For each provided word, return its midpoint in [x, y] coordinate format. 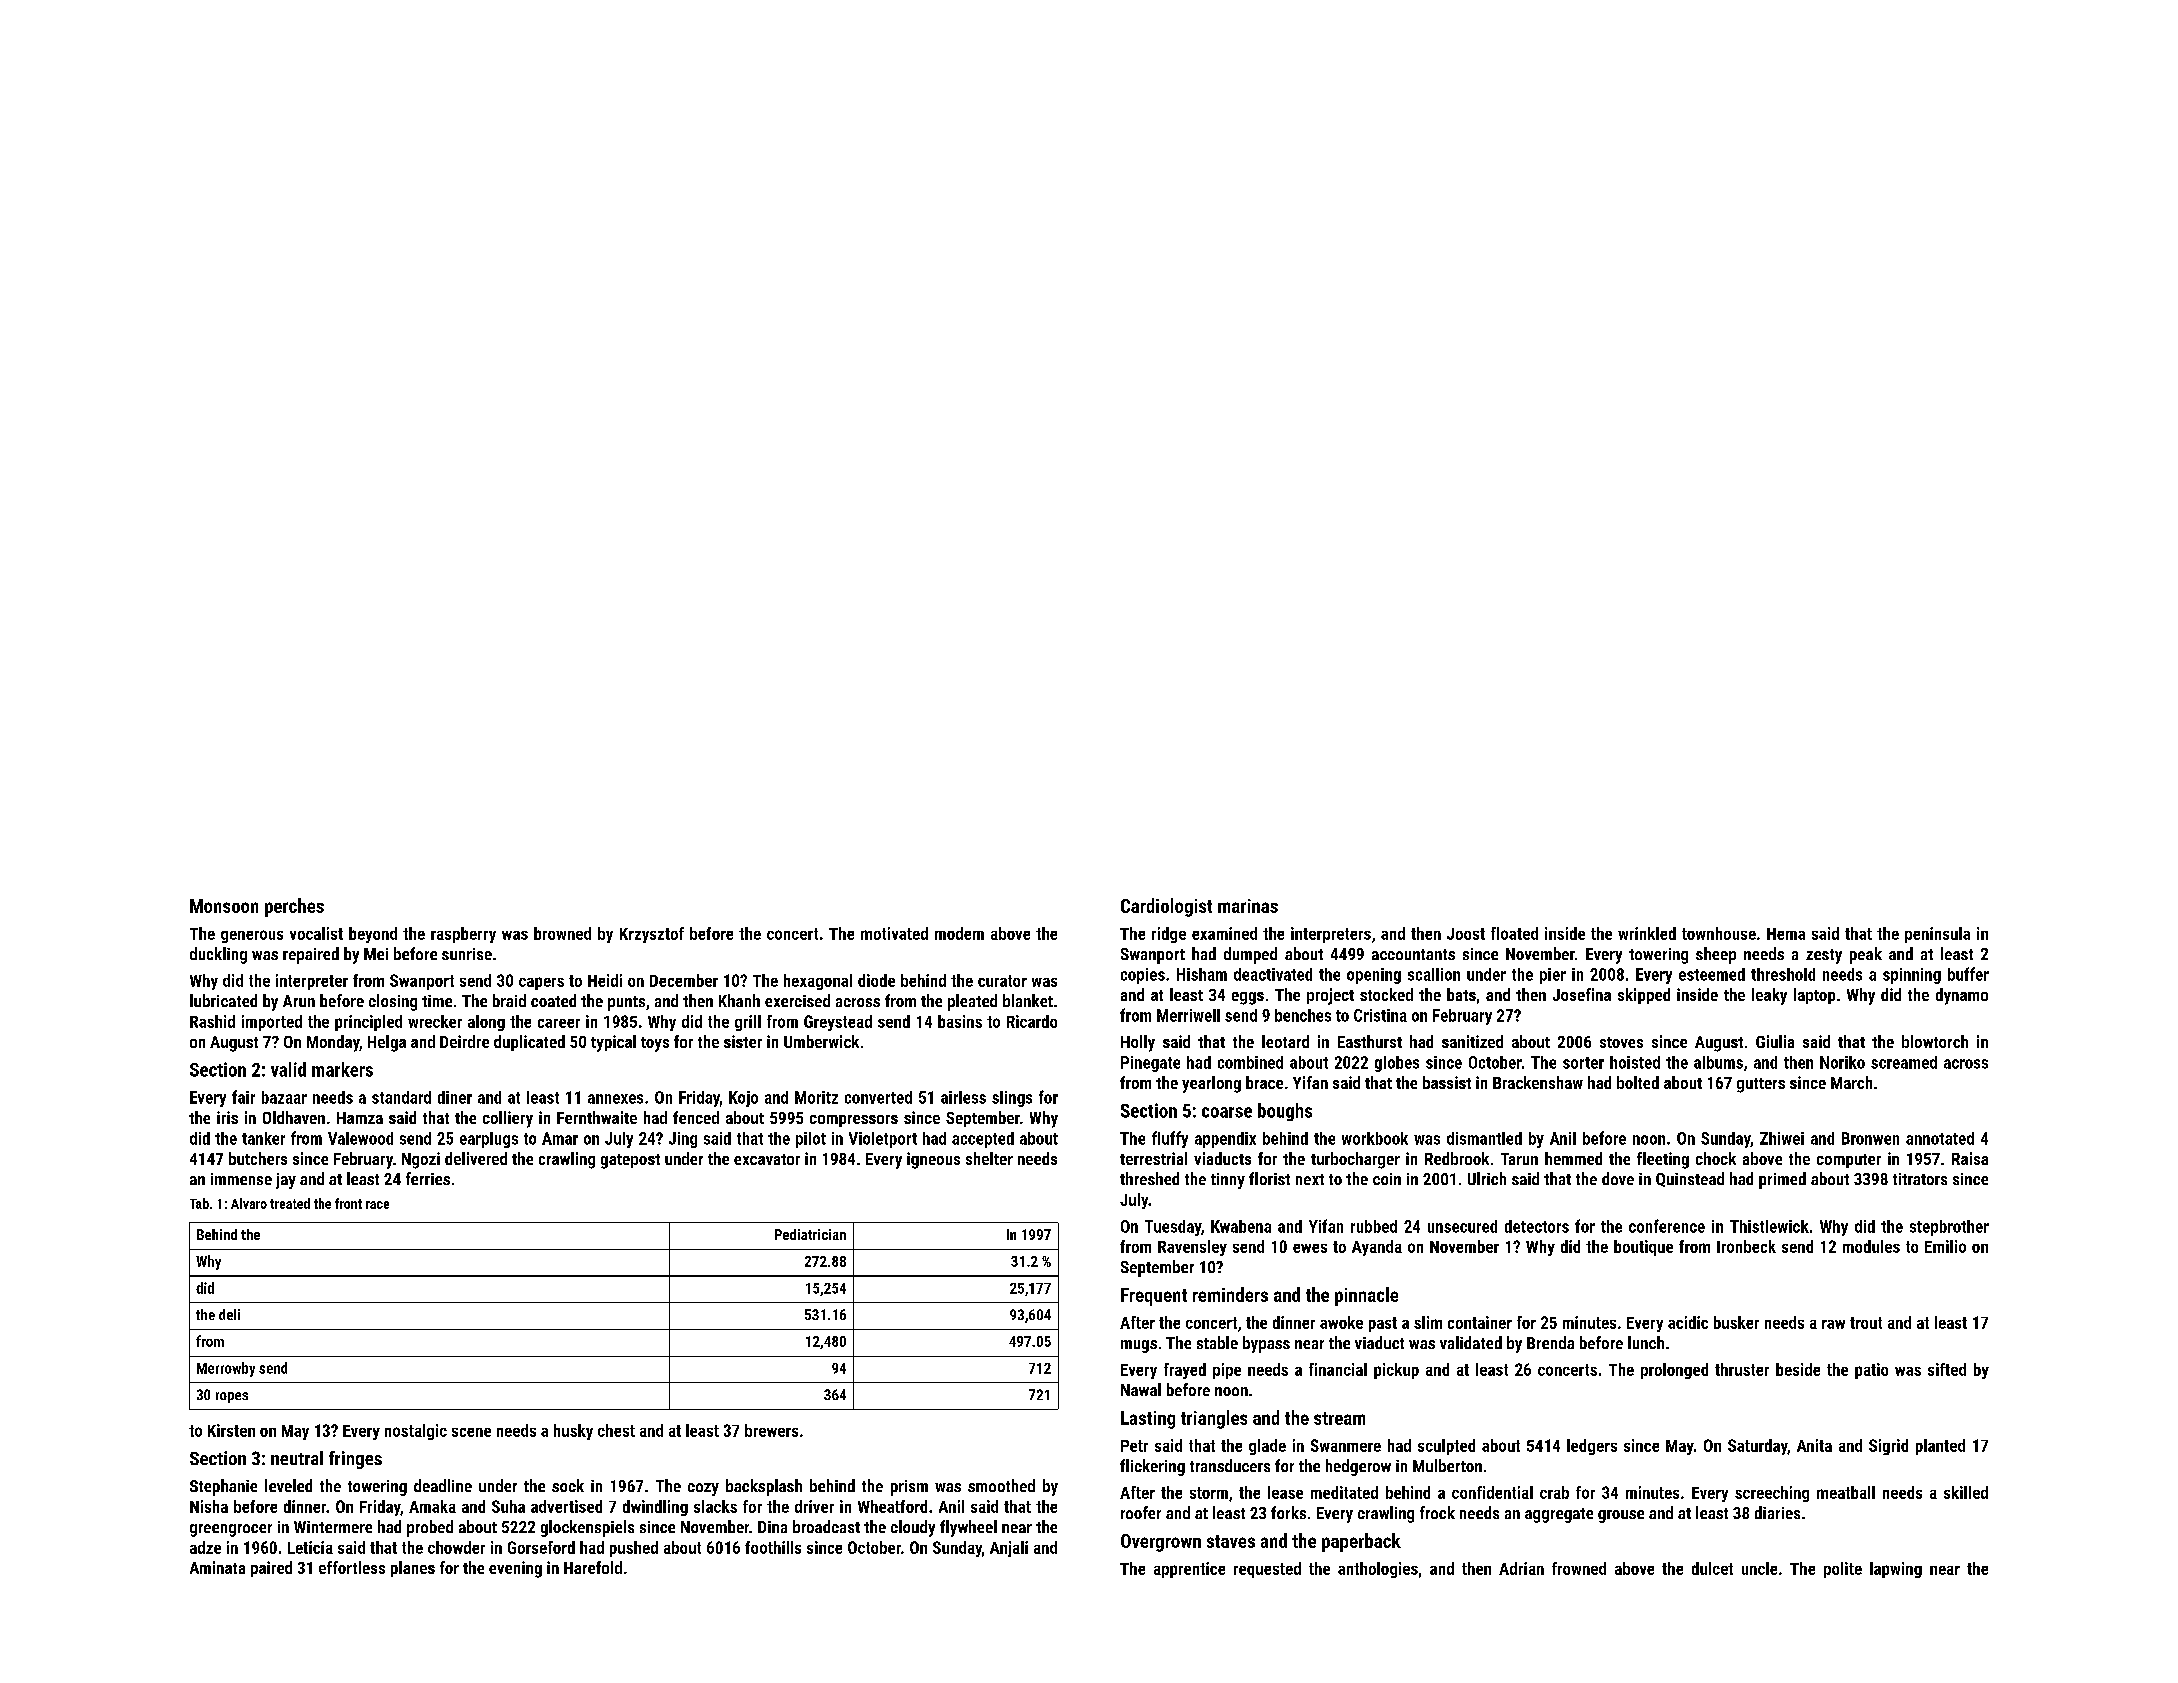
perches [294, 907]
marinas [1248, 906]
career [559, 1023]
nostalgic [416, 1432]
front [348, 1203]
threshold [1783, 974]
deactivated [1273, 974]
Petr [1134, 1446]
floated [1514, 933]
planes [413, 1569]
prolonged [1674, 1371]
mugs [1139, 1346]
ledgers [1592, 1447]
